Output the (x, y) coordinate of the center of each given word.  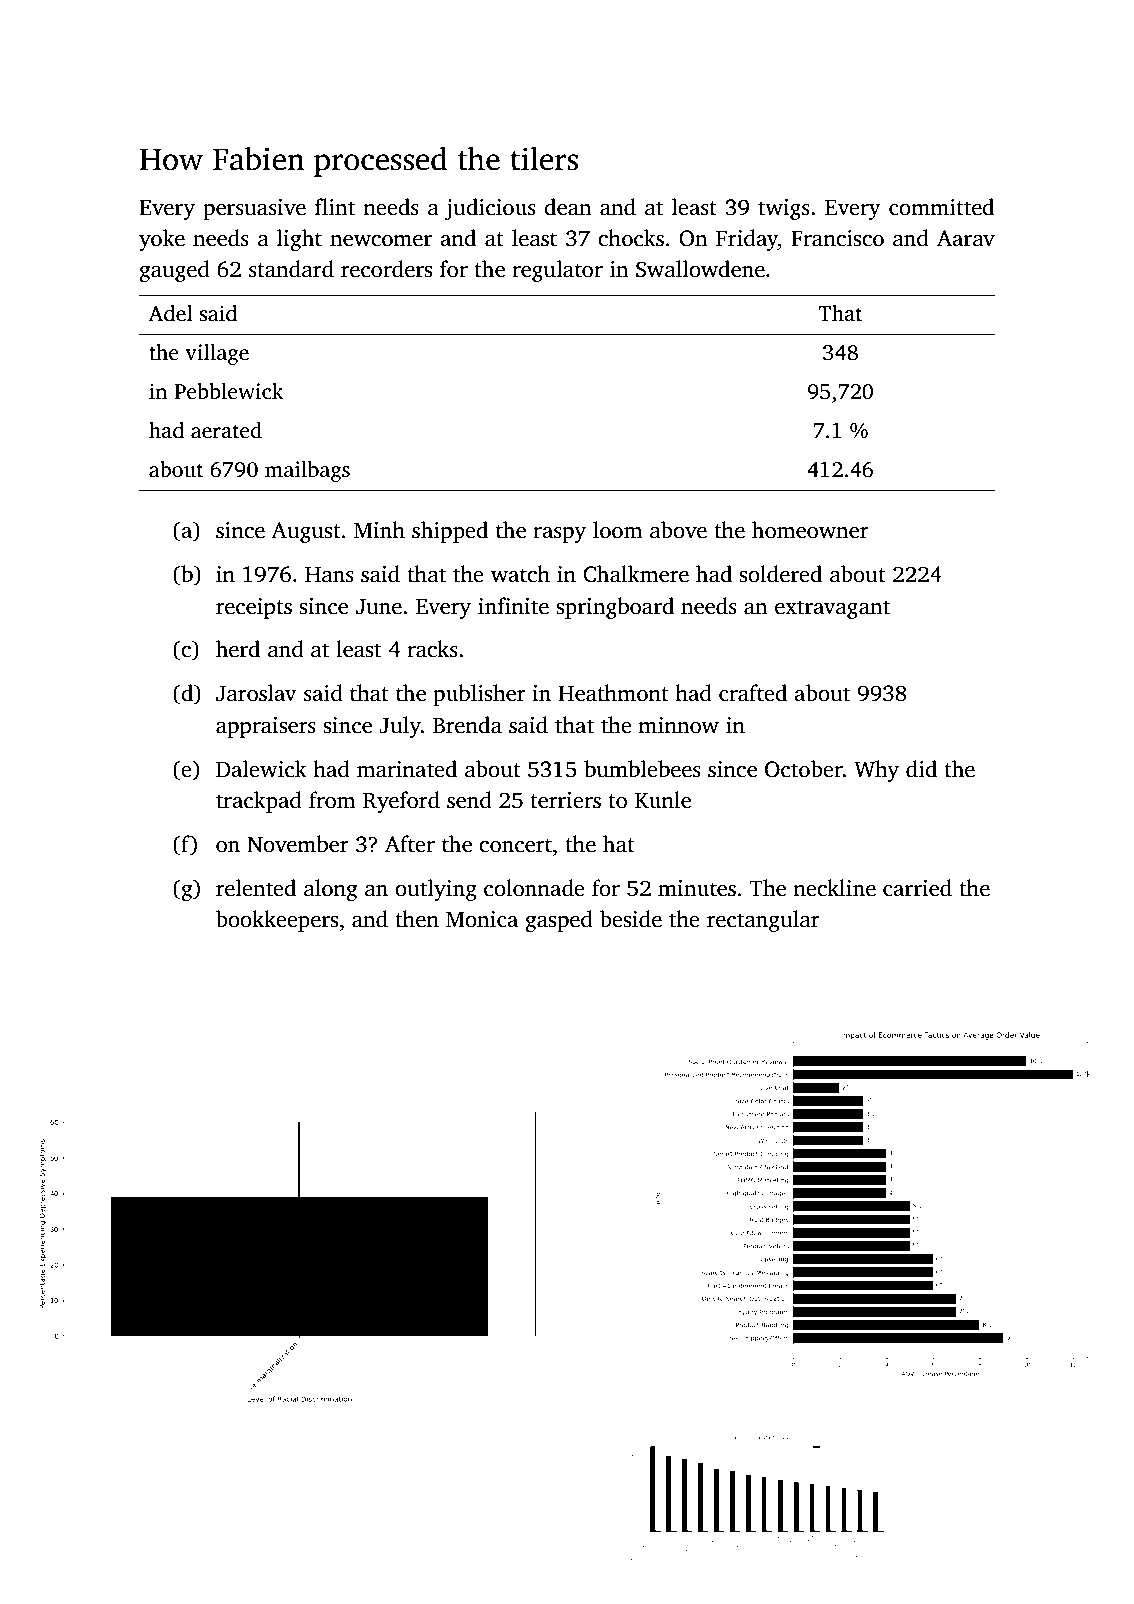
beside (631, 919)
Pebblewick (228, 391)
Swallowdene (700, 269)
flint (335, 207)
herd (238, 649)
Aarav (966, 238)
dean (568, 207)
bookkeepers (277, 921)
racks (432, 649)
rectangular (763, 921)
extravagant (832, 609)
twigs (784, 209)
